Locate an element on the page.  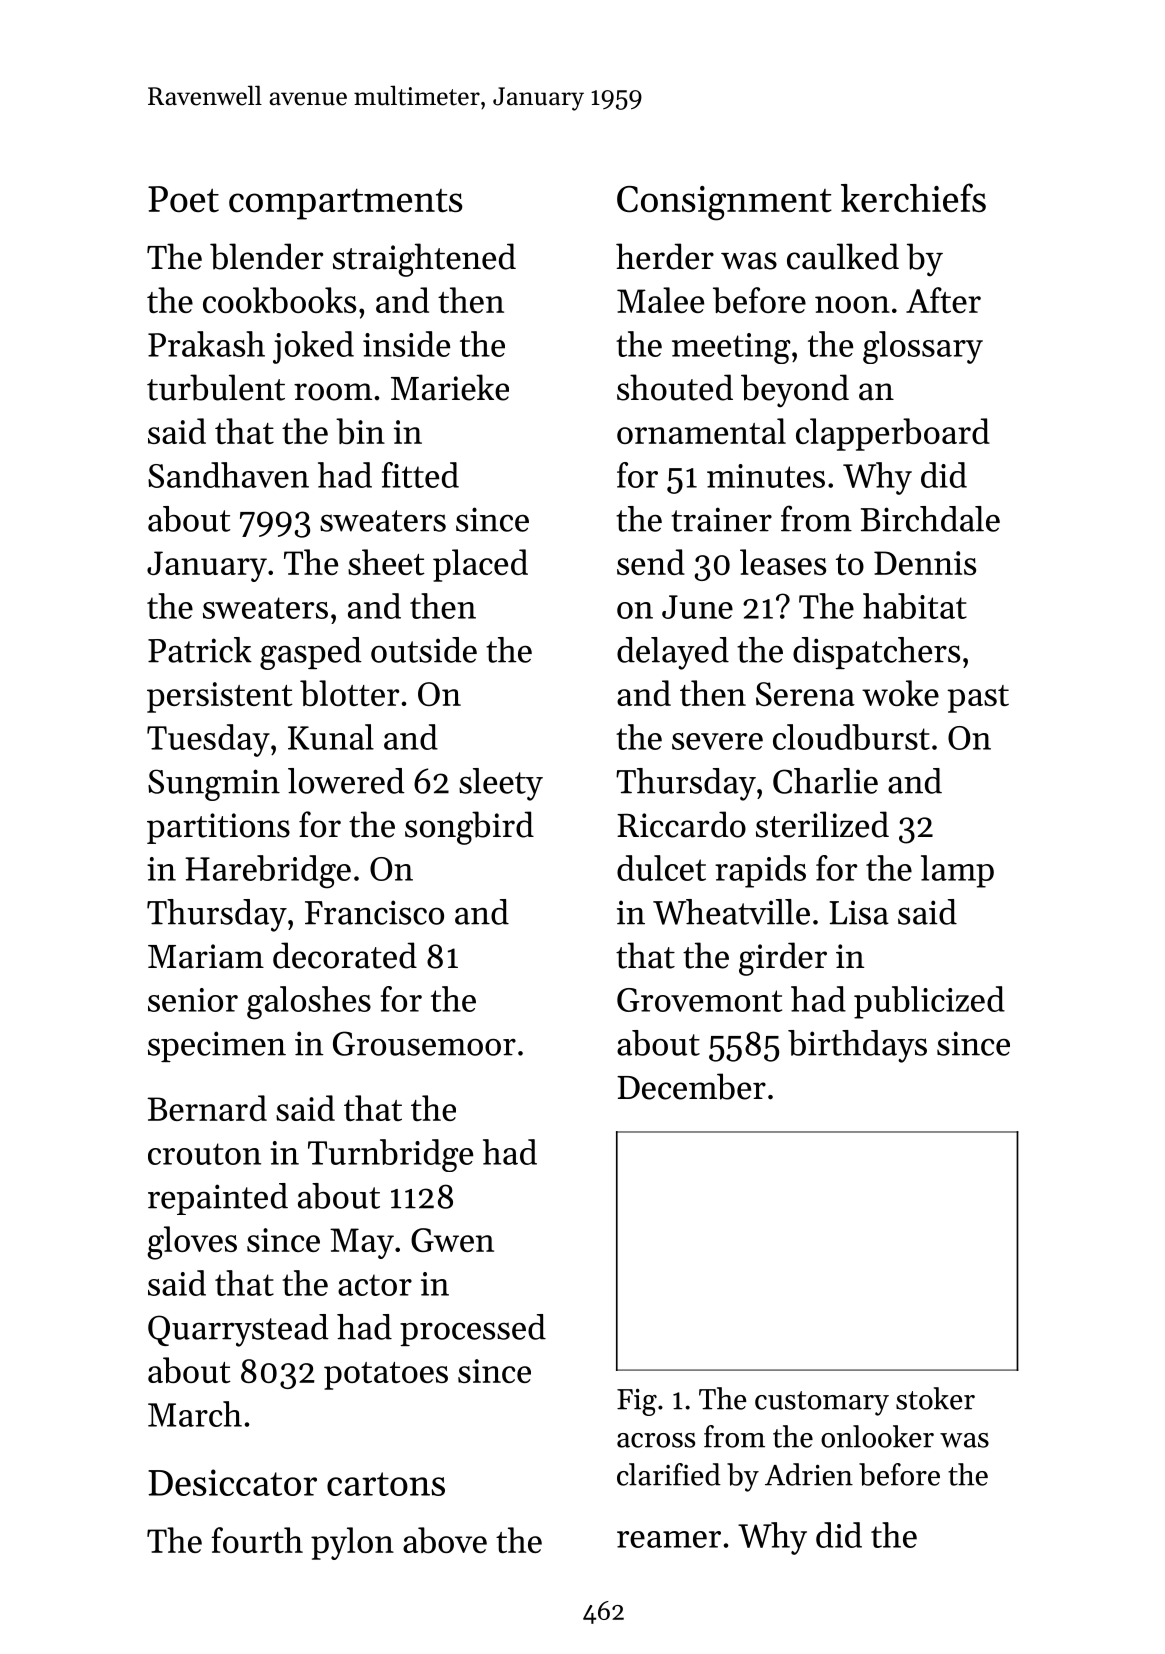
bin is located at coordinates (360, 431).
